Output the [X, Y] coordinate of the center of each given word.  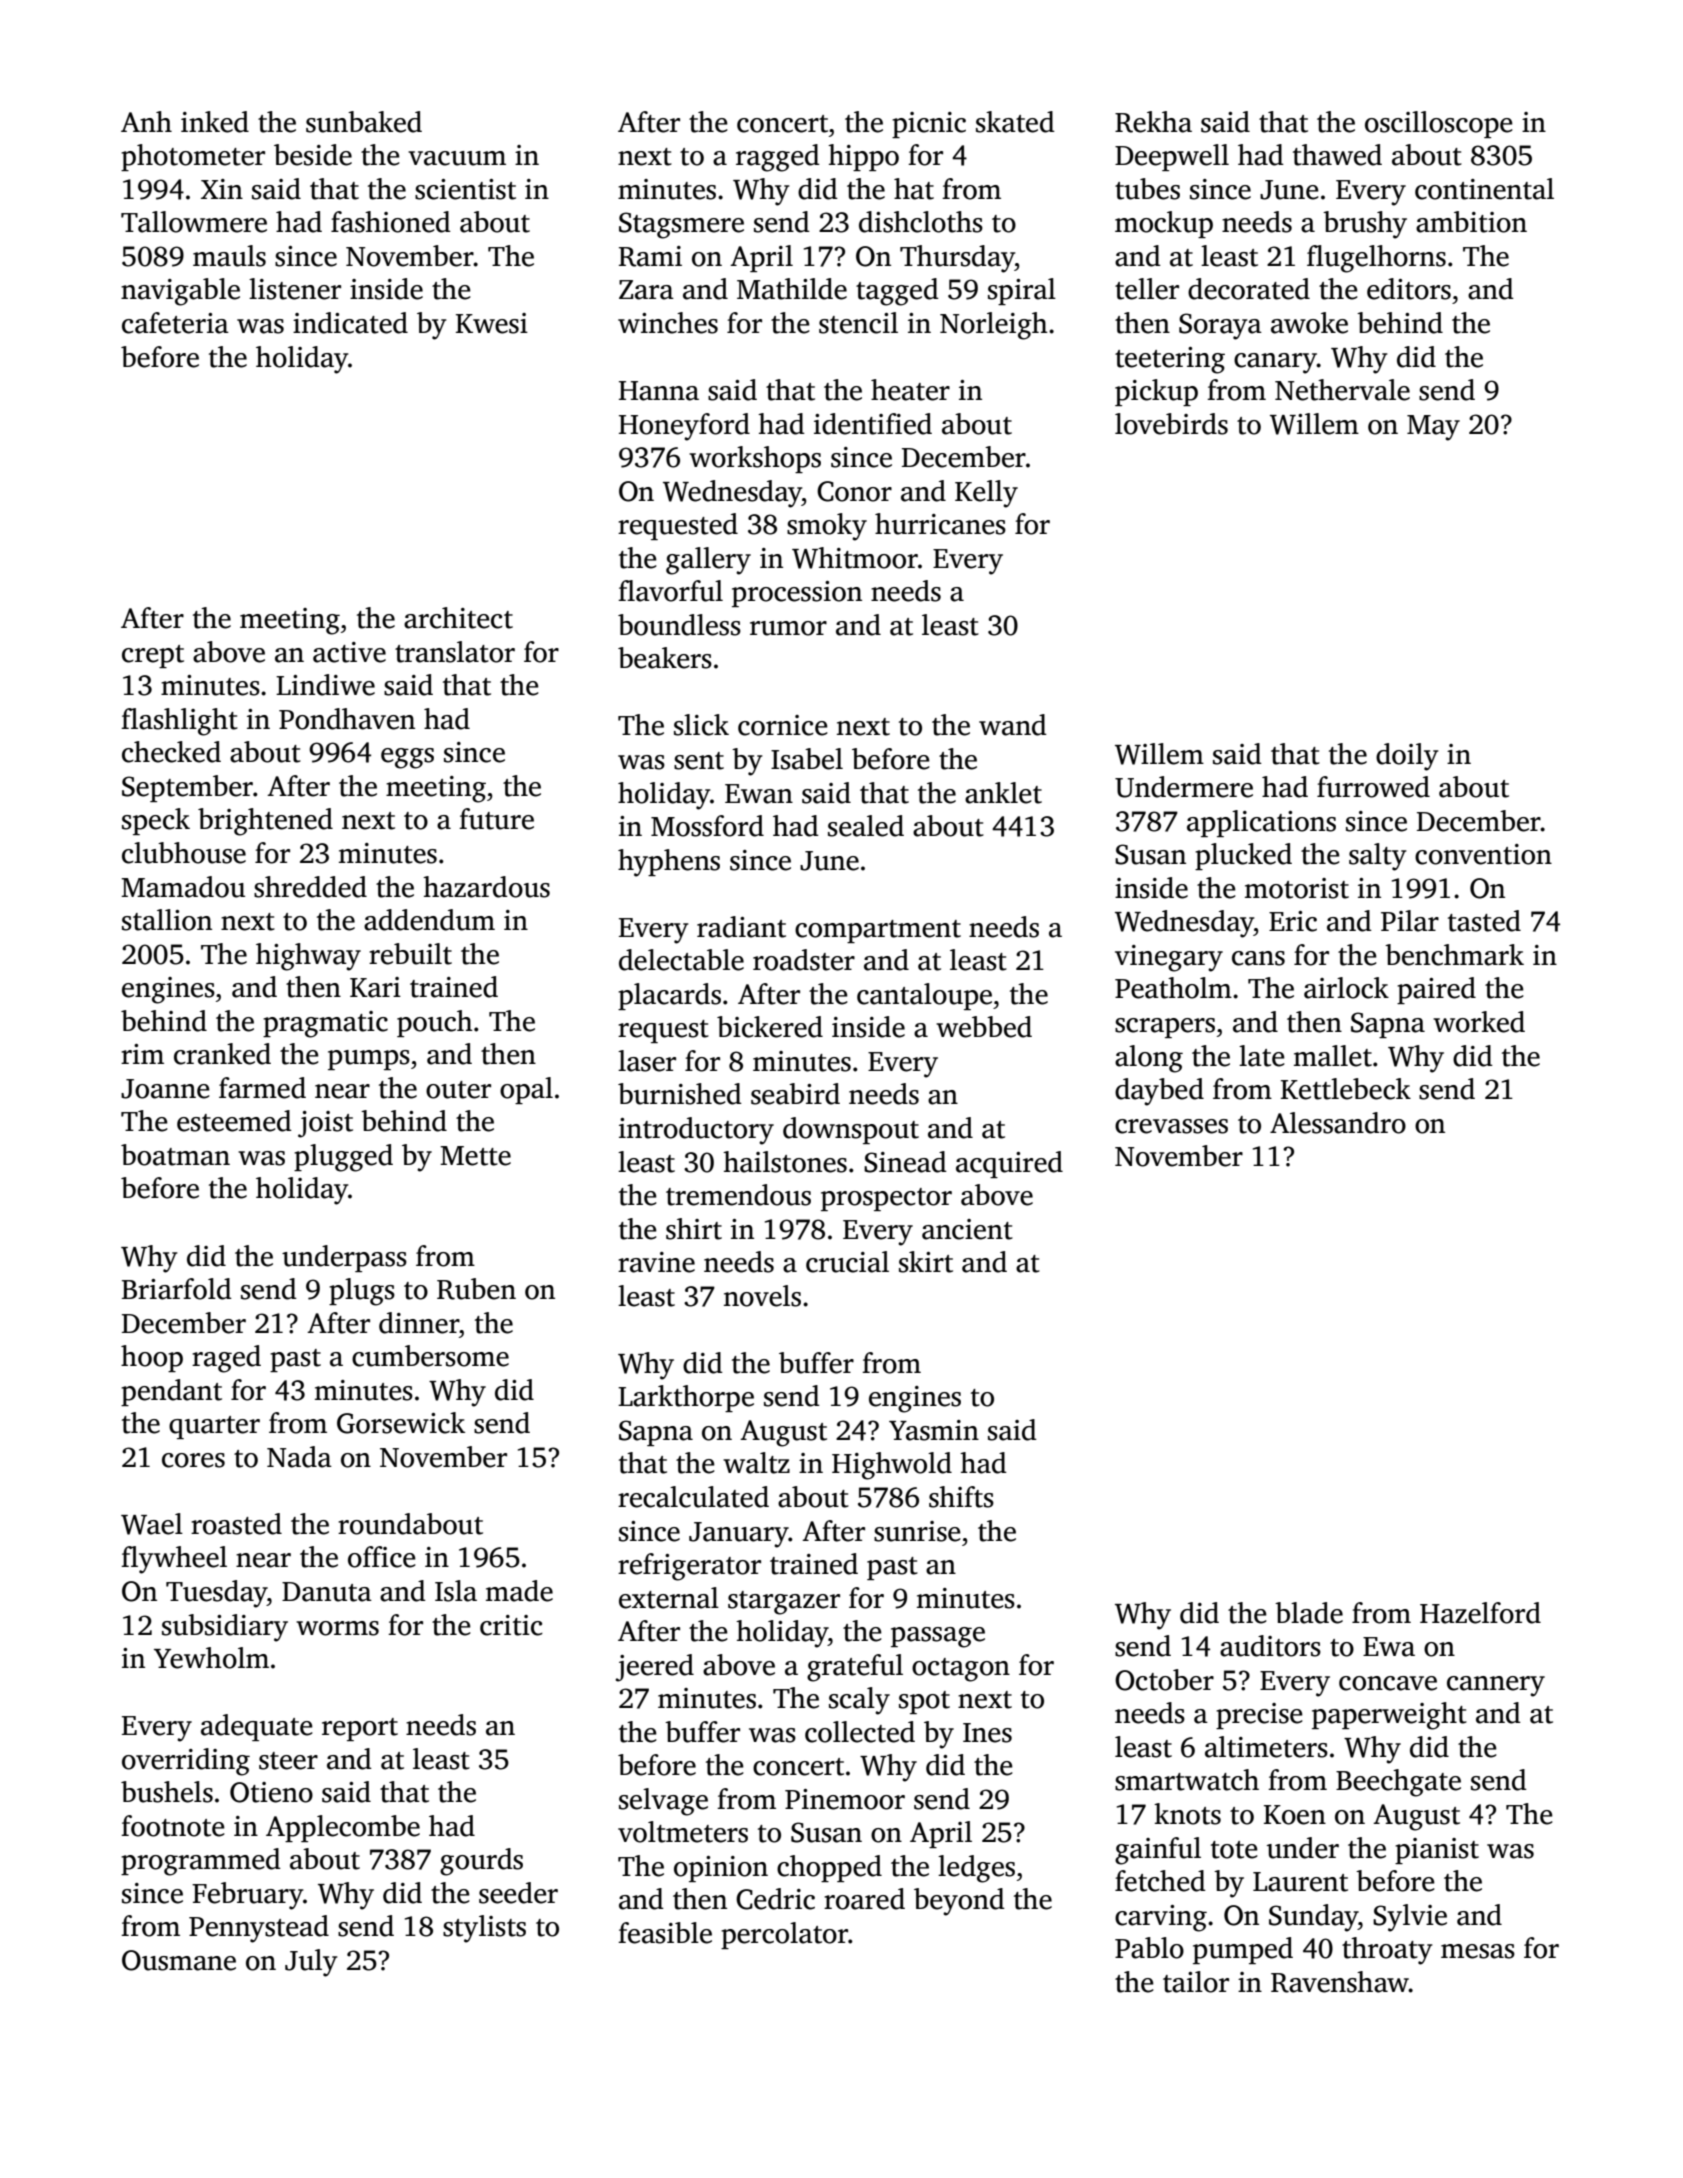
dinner [419, 1323]
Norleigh [994, 326]
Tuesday [216, 1594]
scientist [465, 189]
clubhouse [184, 853]
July [311, 1963]
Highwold [892, 1466]
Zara [646, 290]
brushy [1365, 225]
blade [1309, 1613]
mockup [1164, 224]
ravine [656, 1262]
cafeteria [175, 323]
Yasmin [934, 1430]
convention [1483, 854]
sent [699, 761]
